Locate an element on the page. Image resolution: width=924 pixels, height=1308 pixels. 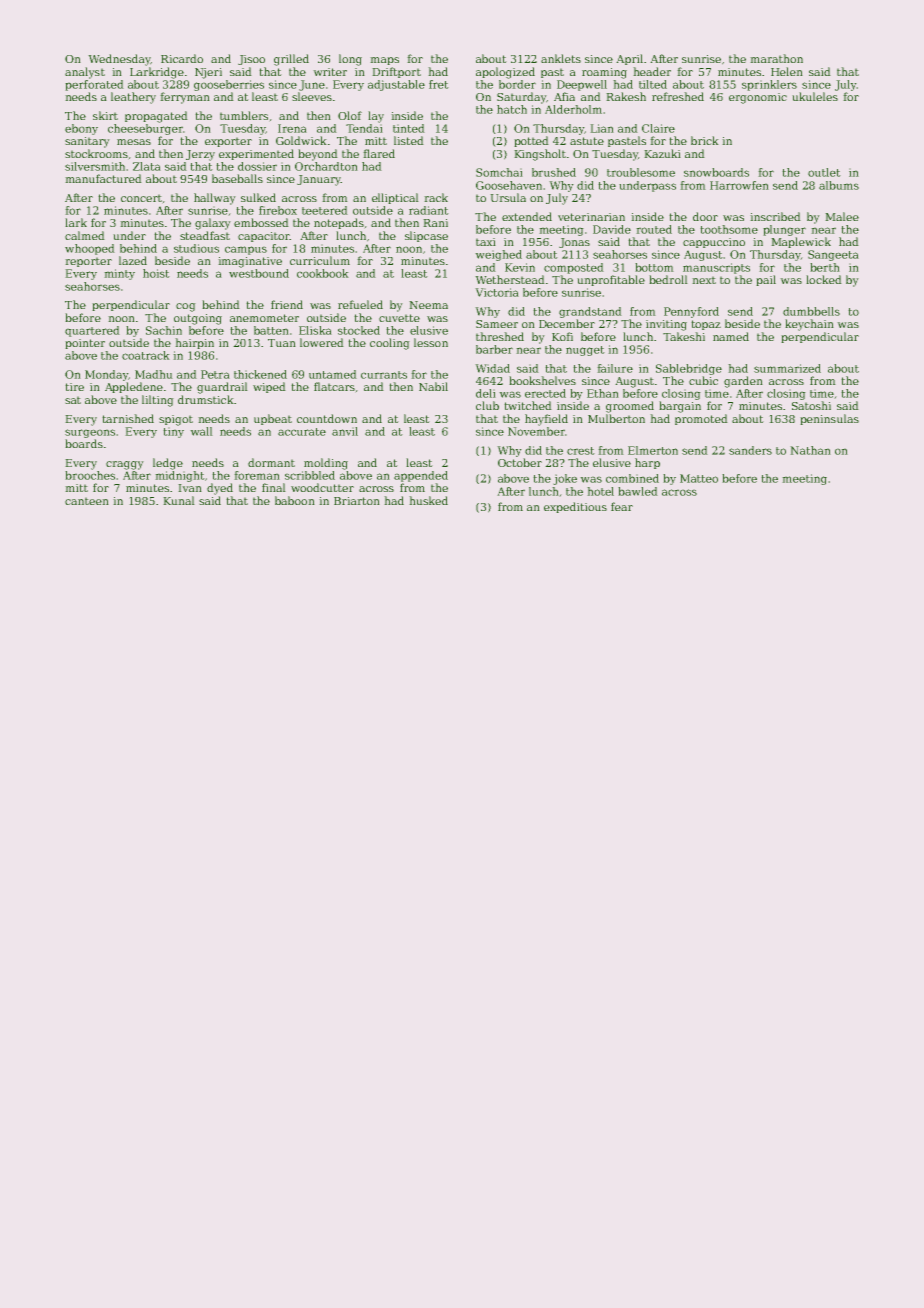
appended is located at coordinates (421, 476).
